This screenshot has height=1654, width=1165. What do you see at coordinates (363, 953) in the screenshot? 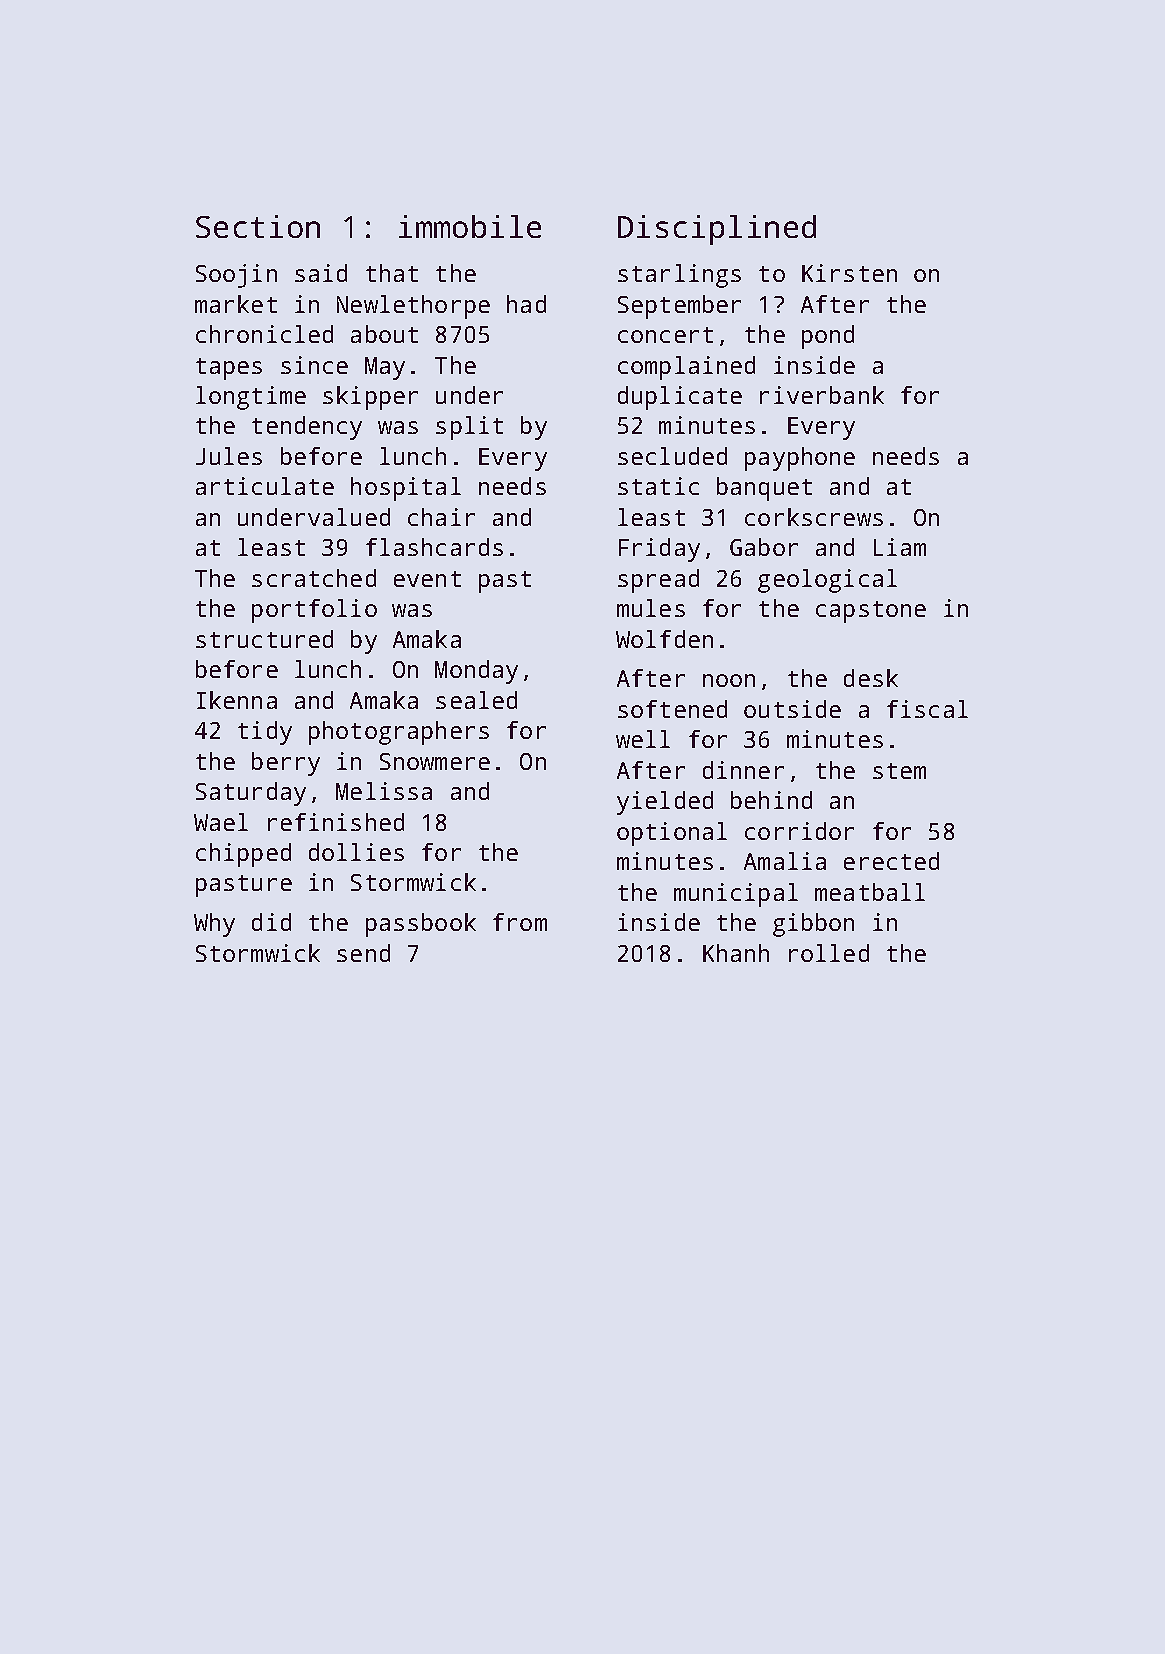
I see `send` at bounding box center [363, 953].
